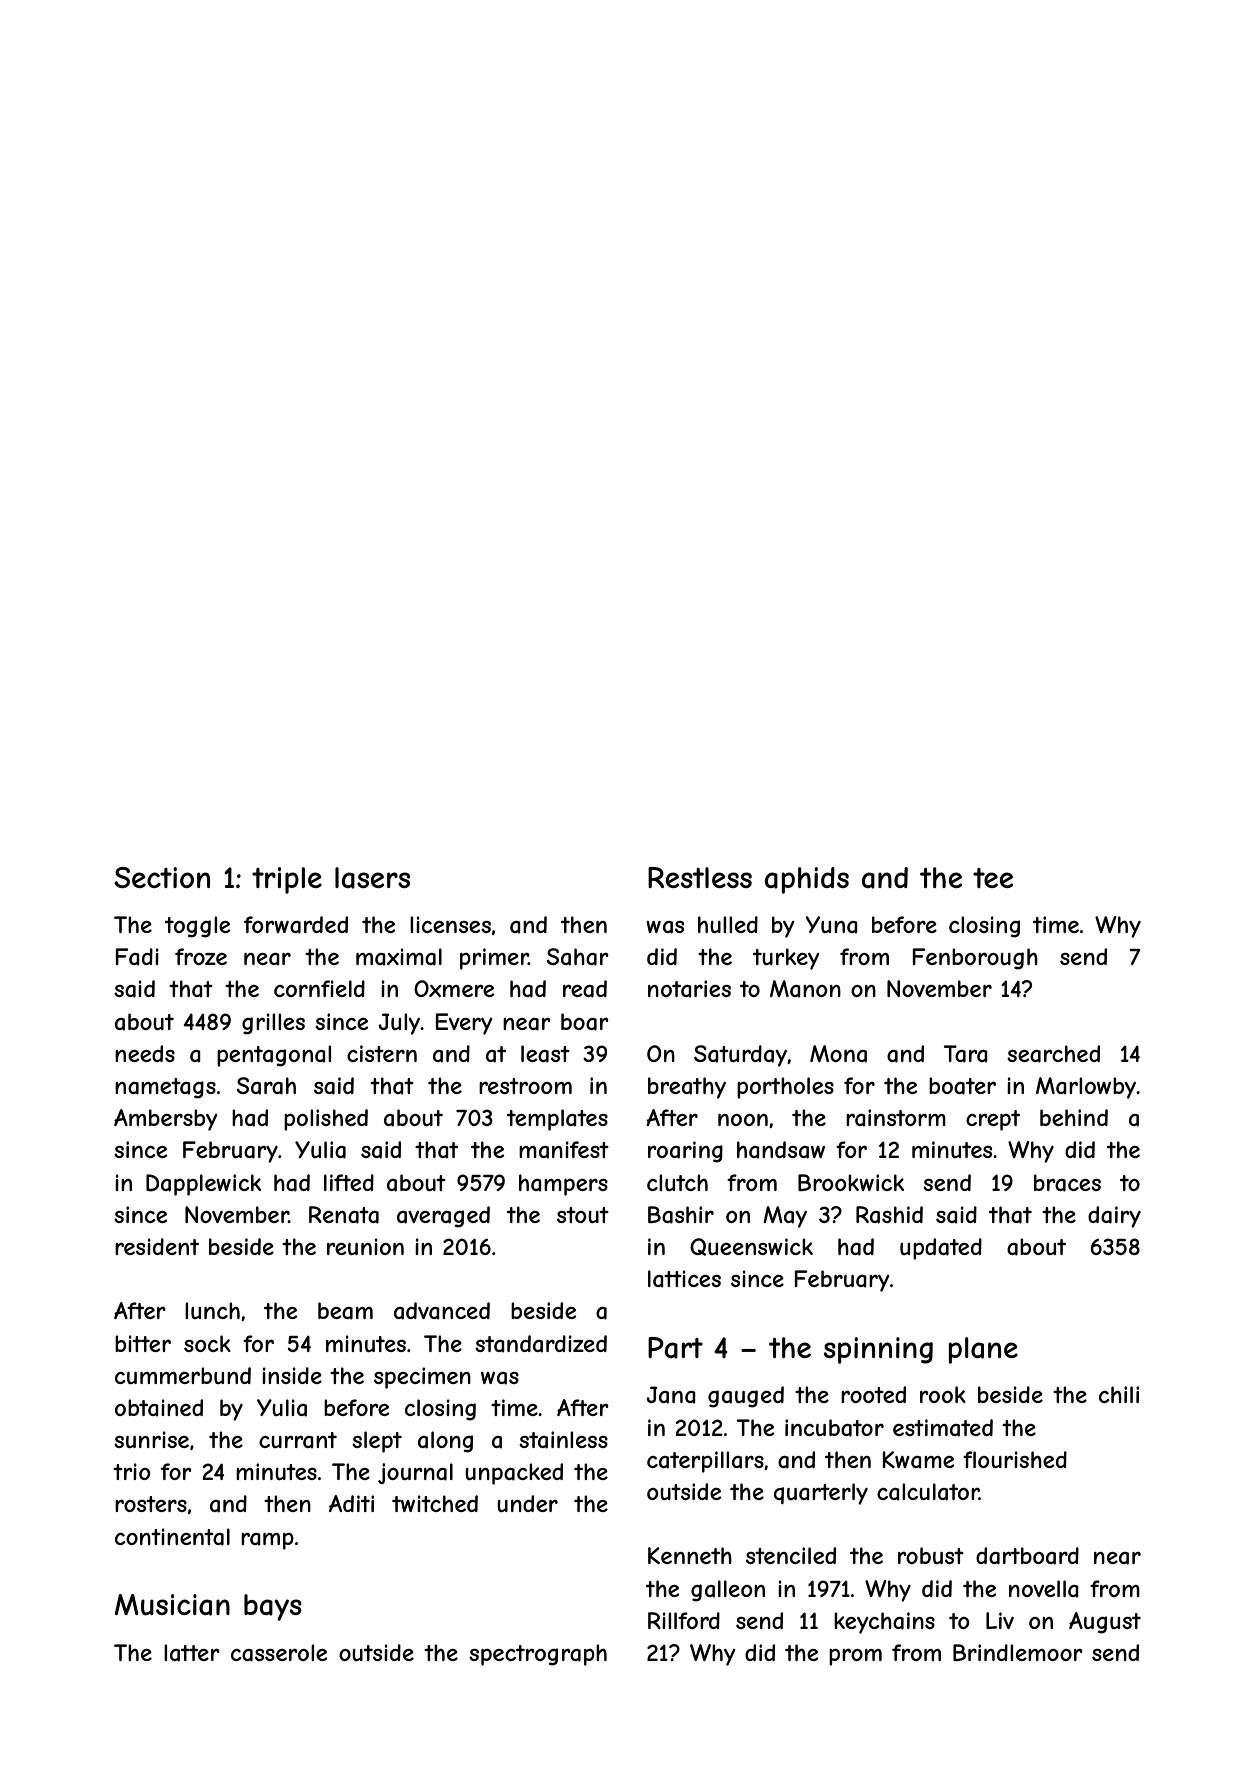 The height and width of the screenshot is (1774, 1255). I want to click on Renata, so click(344, 1215).
